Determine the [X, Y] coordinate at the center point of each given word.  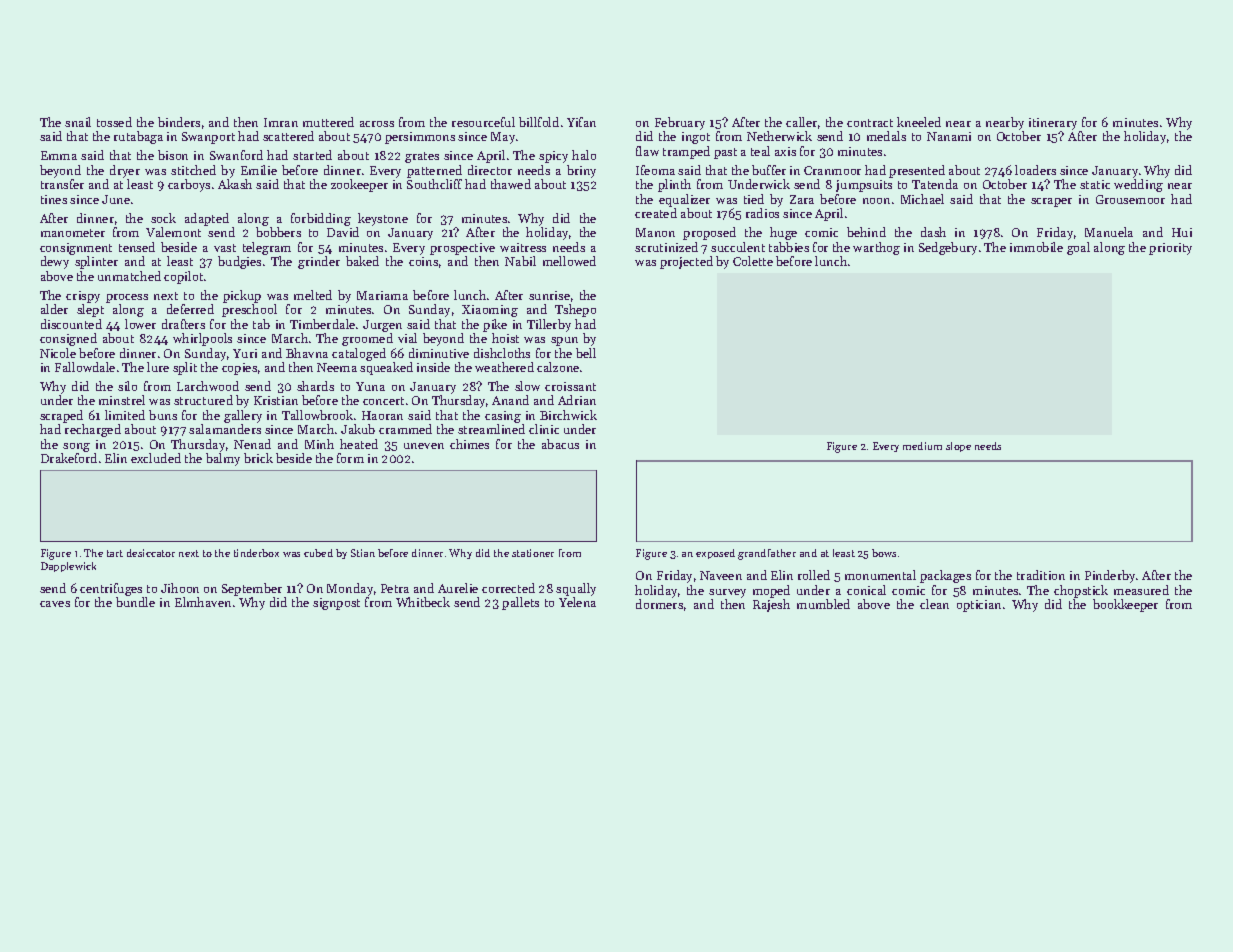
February [680, 123]
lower [140, 324]
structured [203, 400]
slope [958, 447]
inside [433, 367]
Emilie [259, 170]
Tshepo [575, 310]
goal [1078, 248]
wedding [1138, 185]
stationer [533, 553]
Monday [350, 589]
